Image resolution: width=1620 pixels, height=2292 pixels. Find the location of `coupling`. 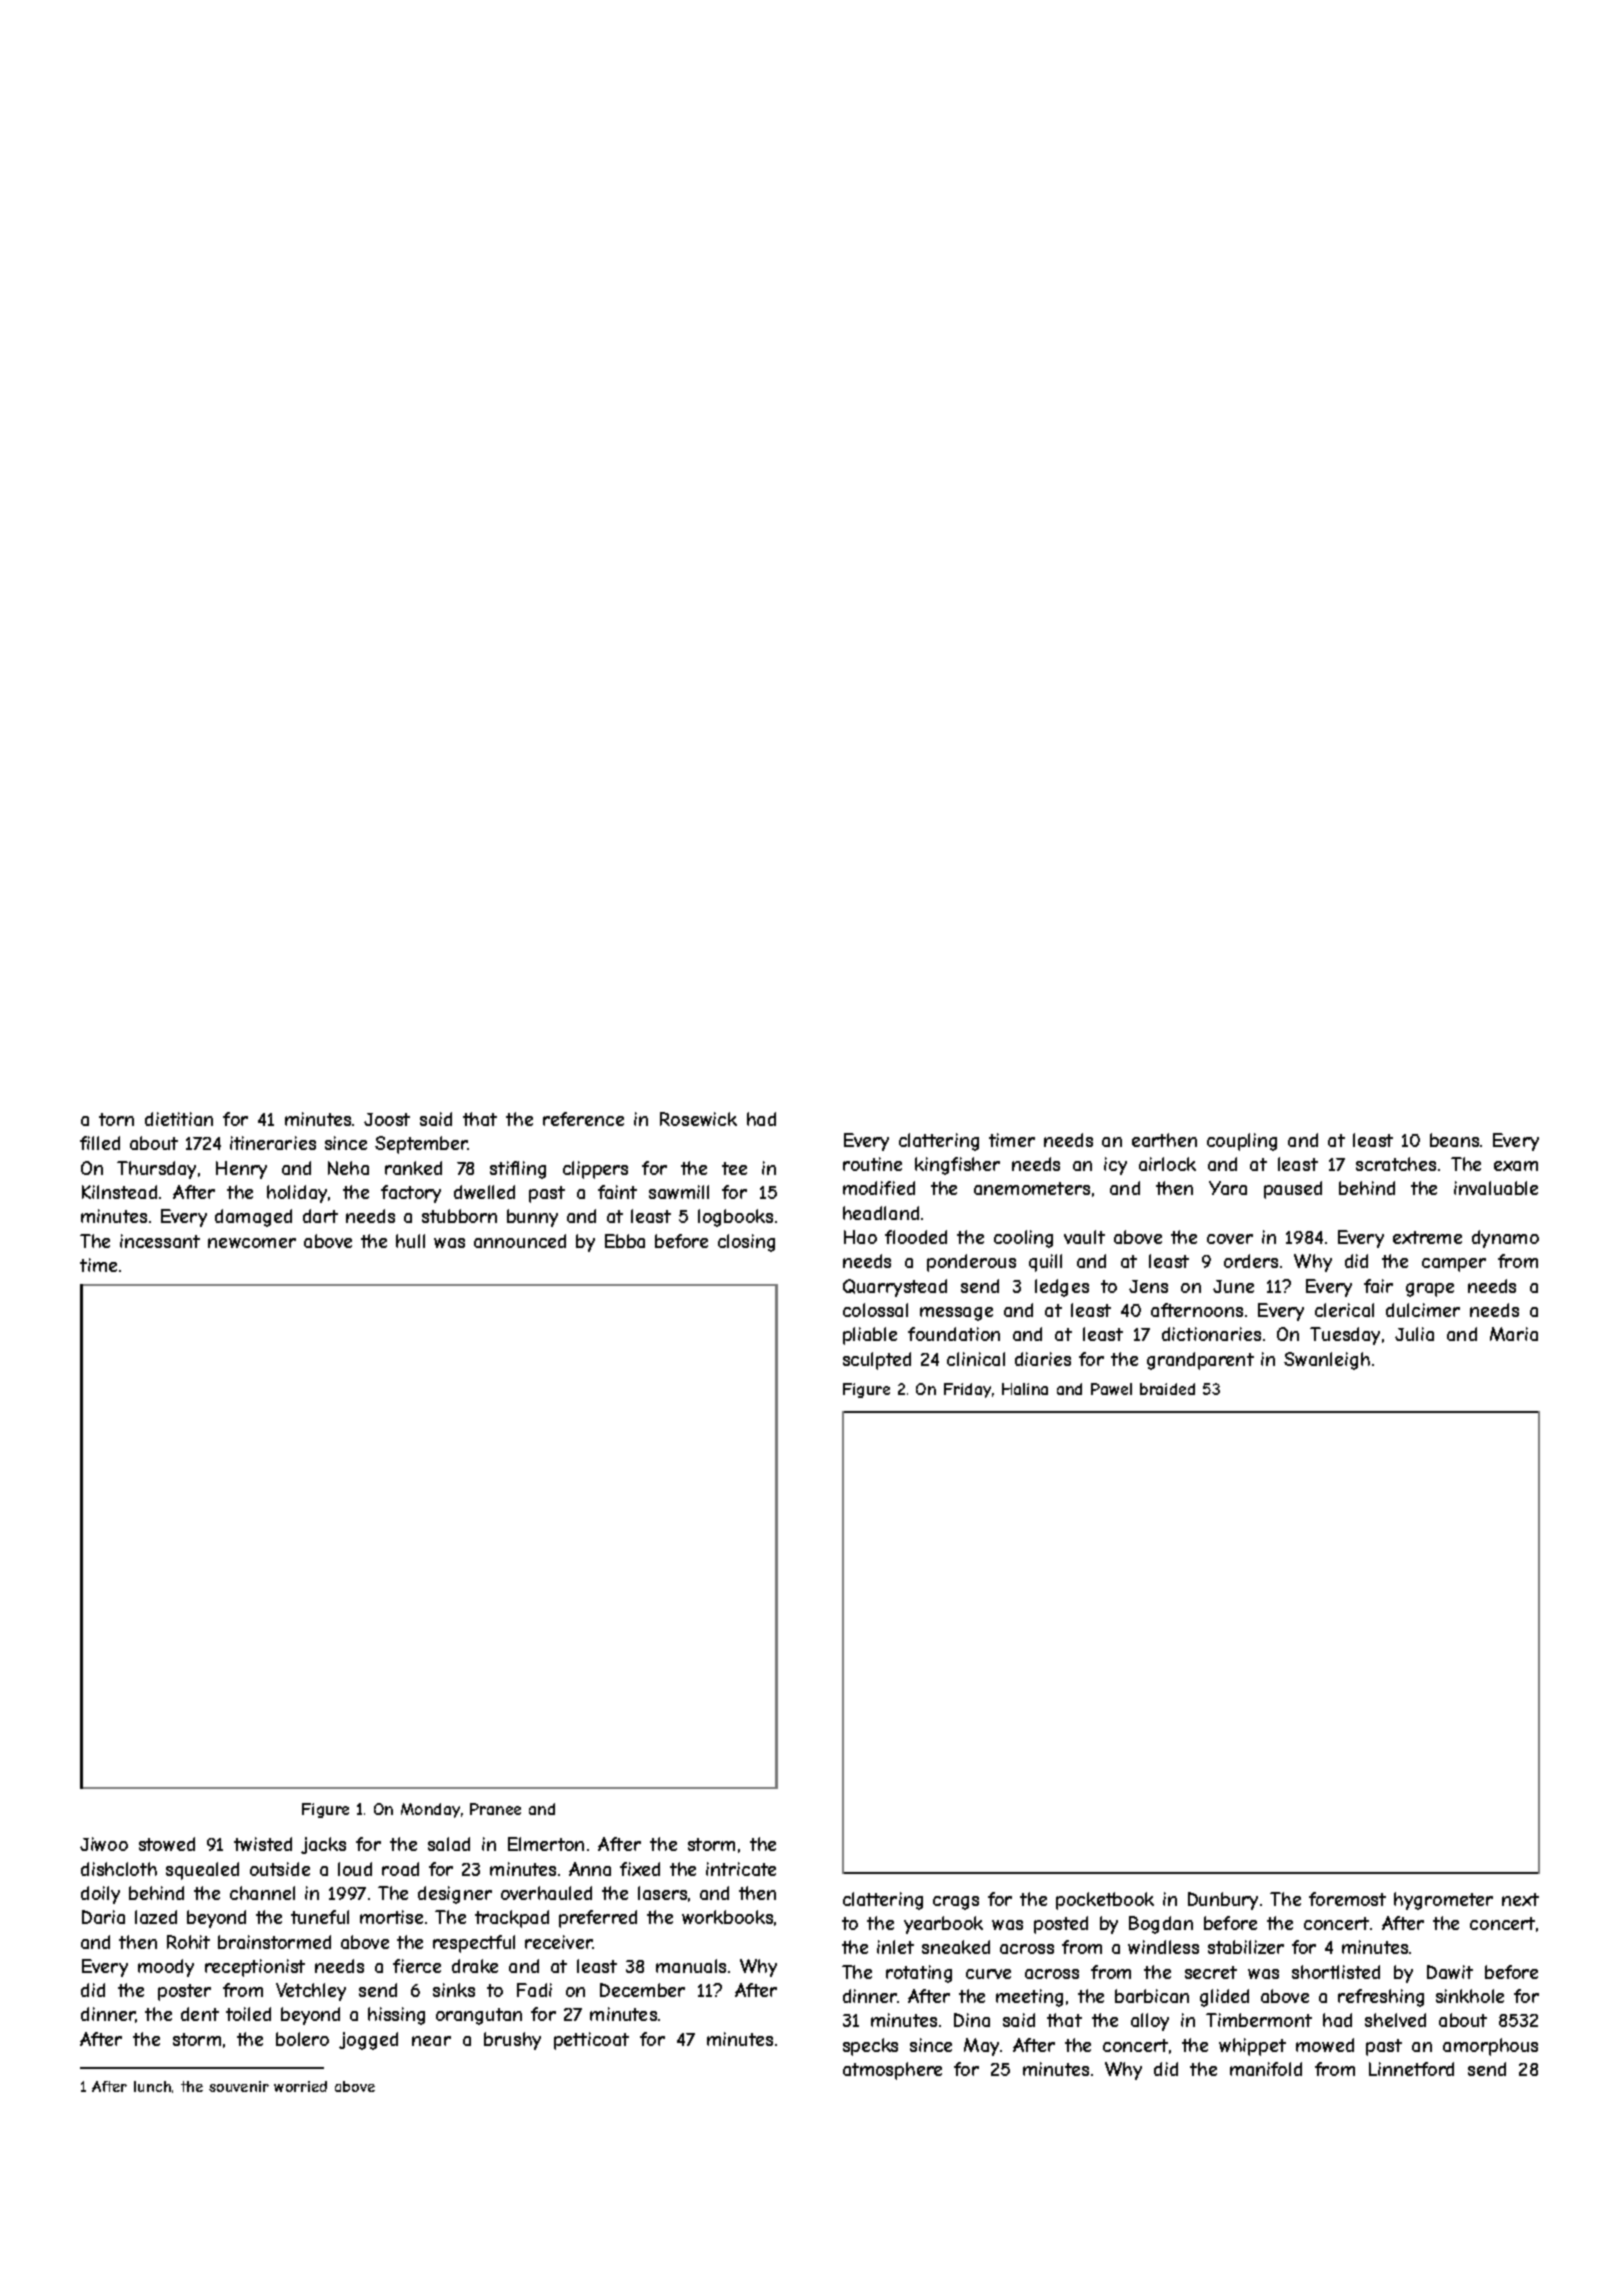

coupling is located at coordinates (1242, 1142).
